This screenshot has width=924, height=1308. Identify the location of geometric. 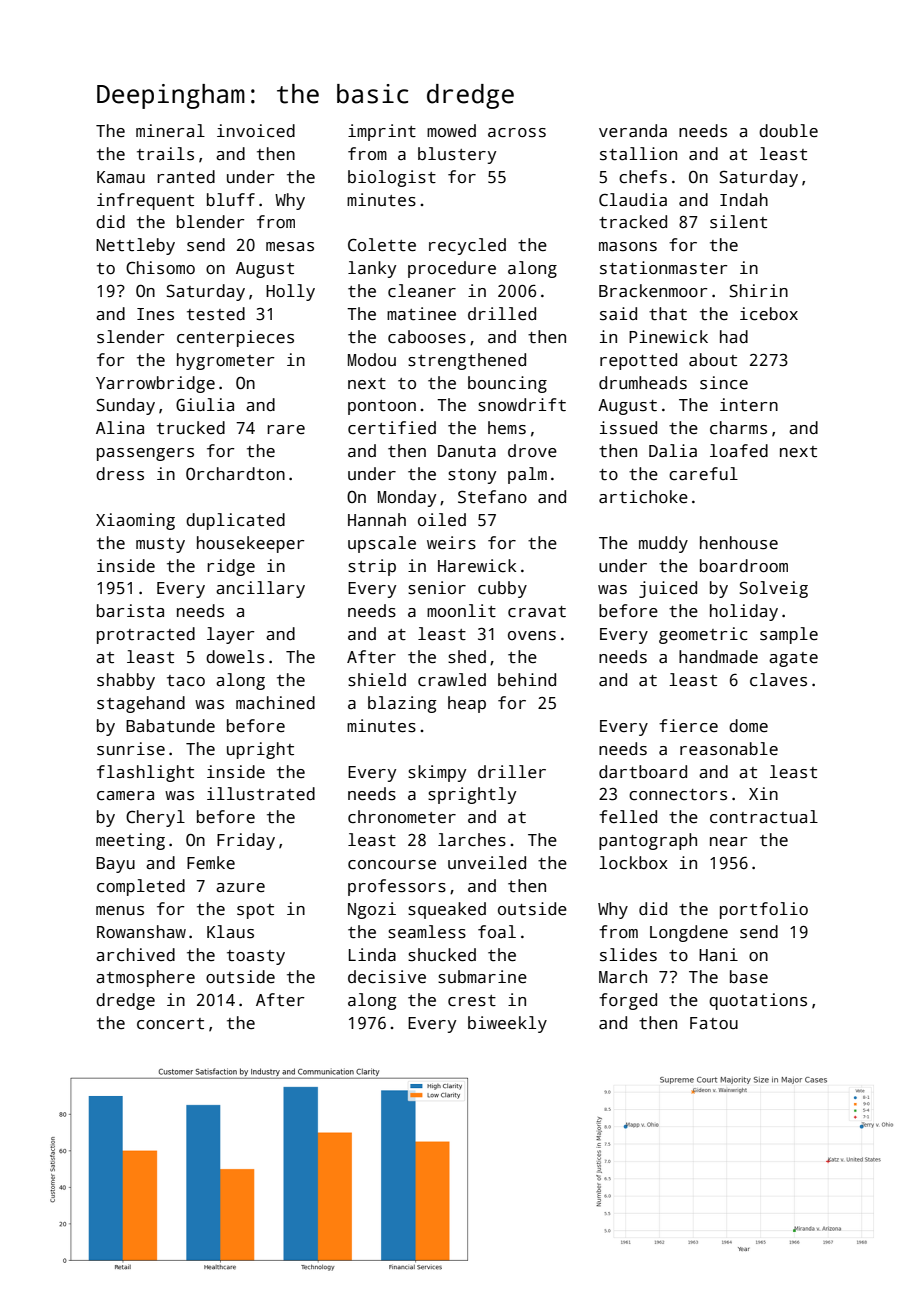
(703, 635).
